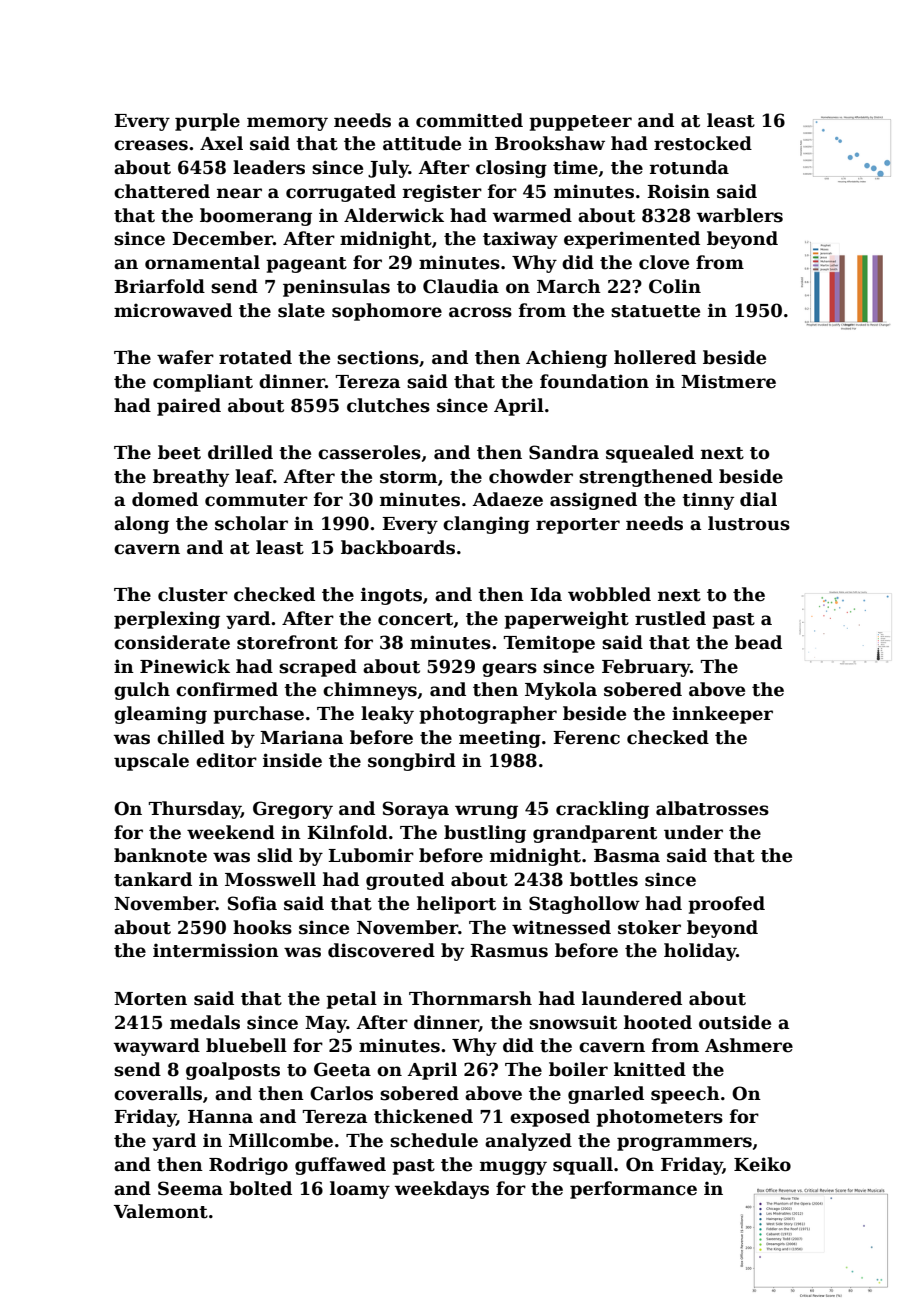 The image size is (908, 1316). What do you see at coordinates (670, 618) in the image?
I see `rustled` at bounding box center [670, 618].
